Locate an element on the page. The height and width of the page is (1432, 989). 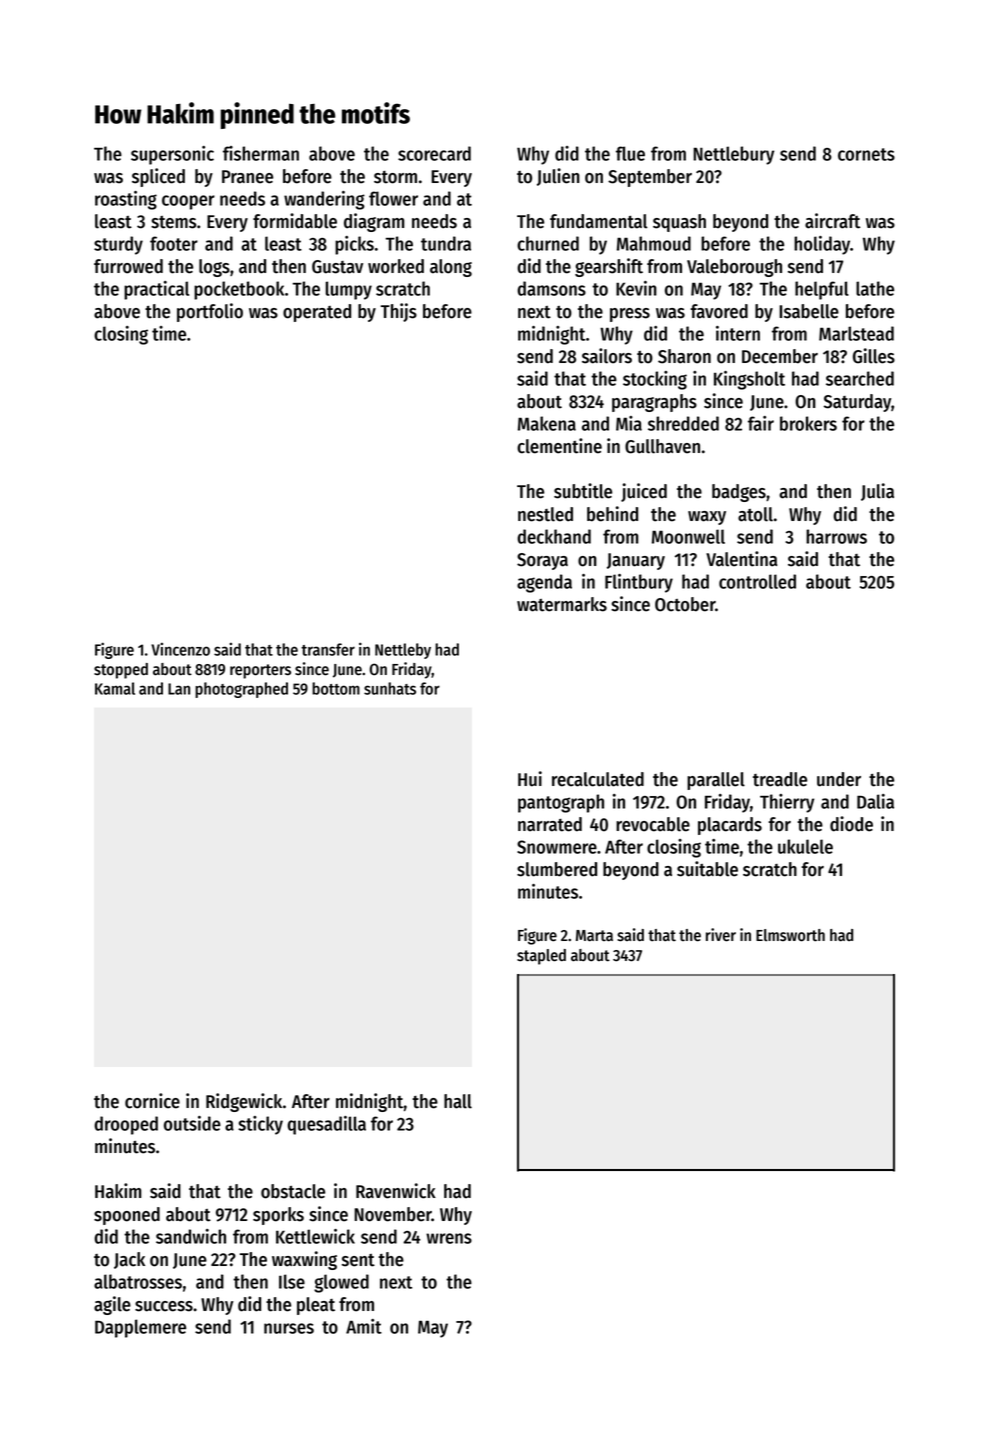
operated is located at coordinates (317, 313).
